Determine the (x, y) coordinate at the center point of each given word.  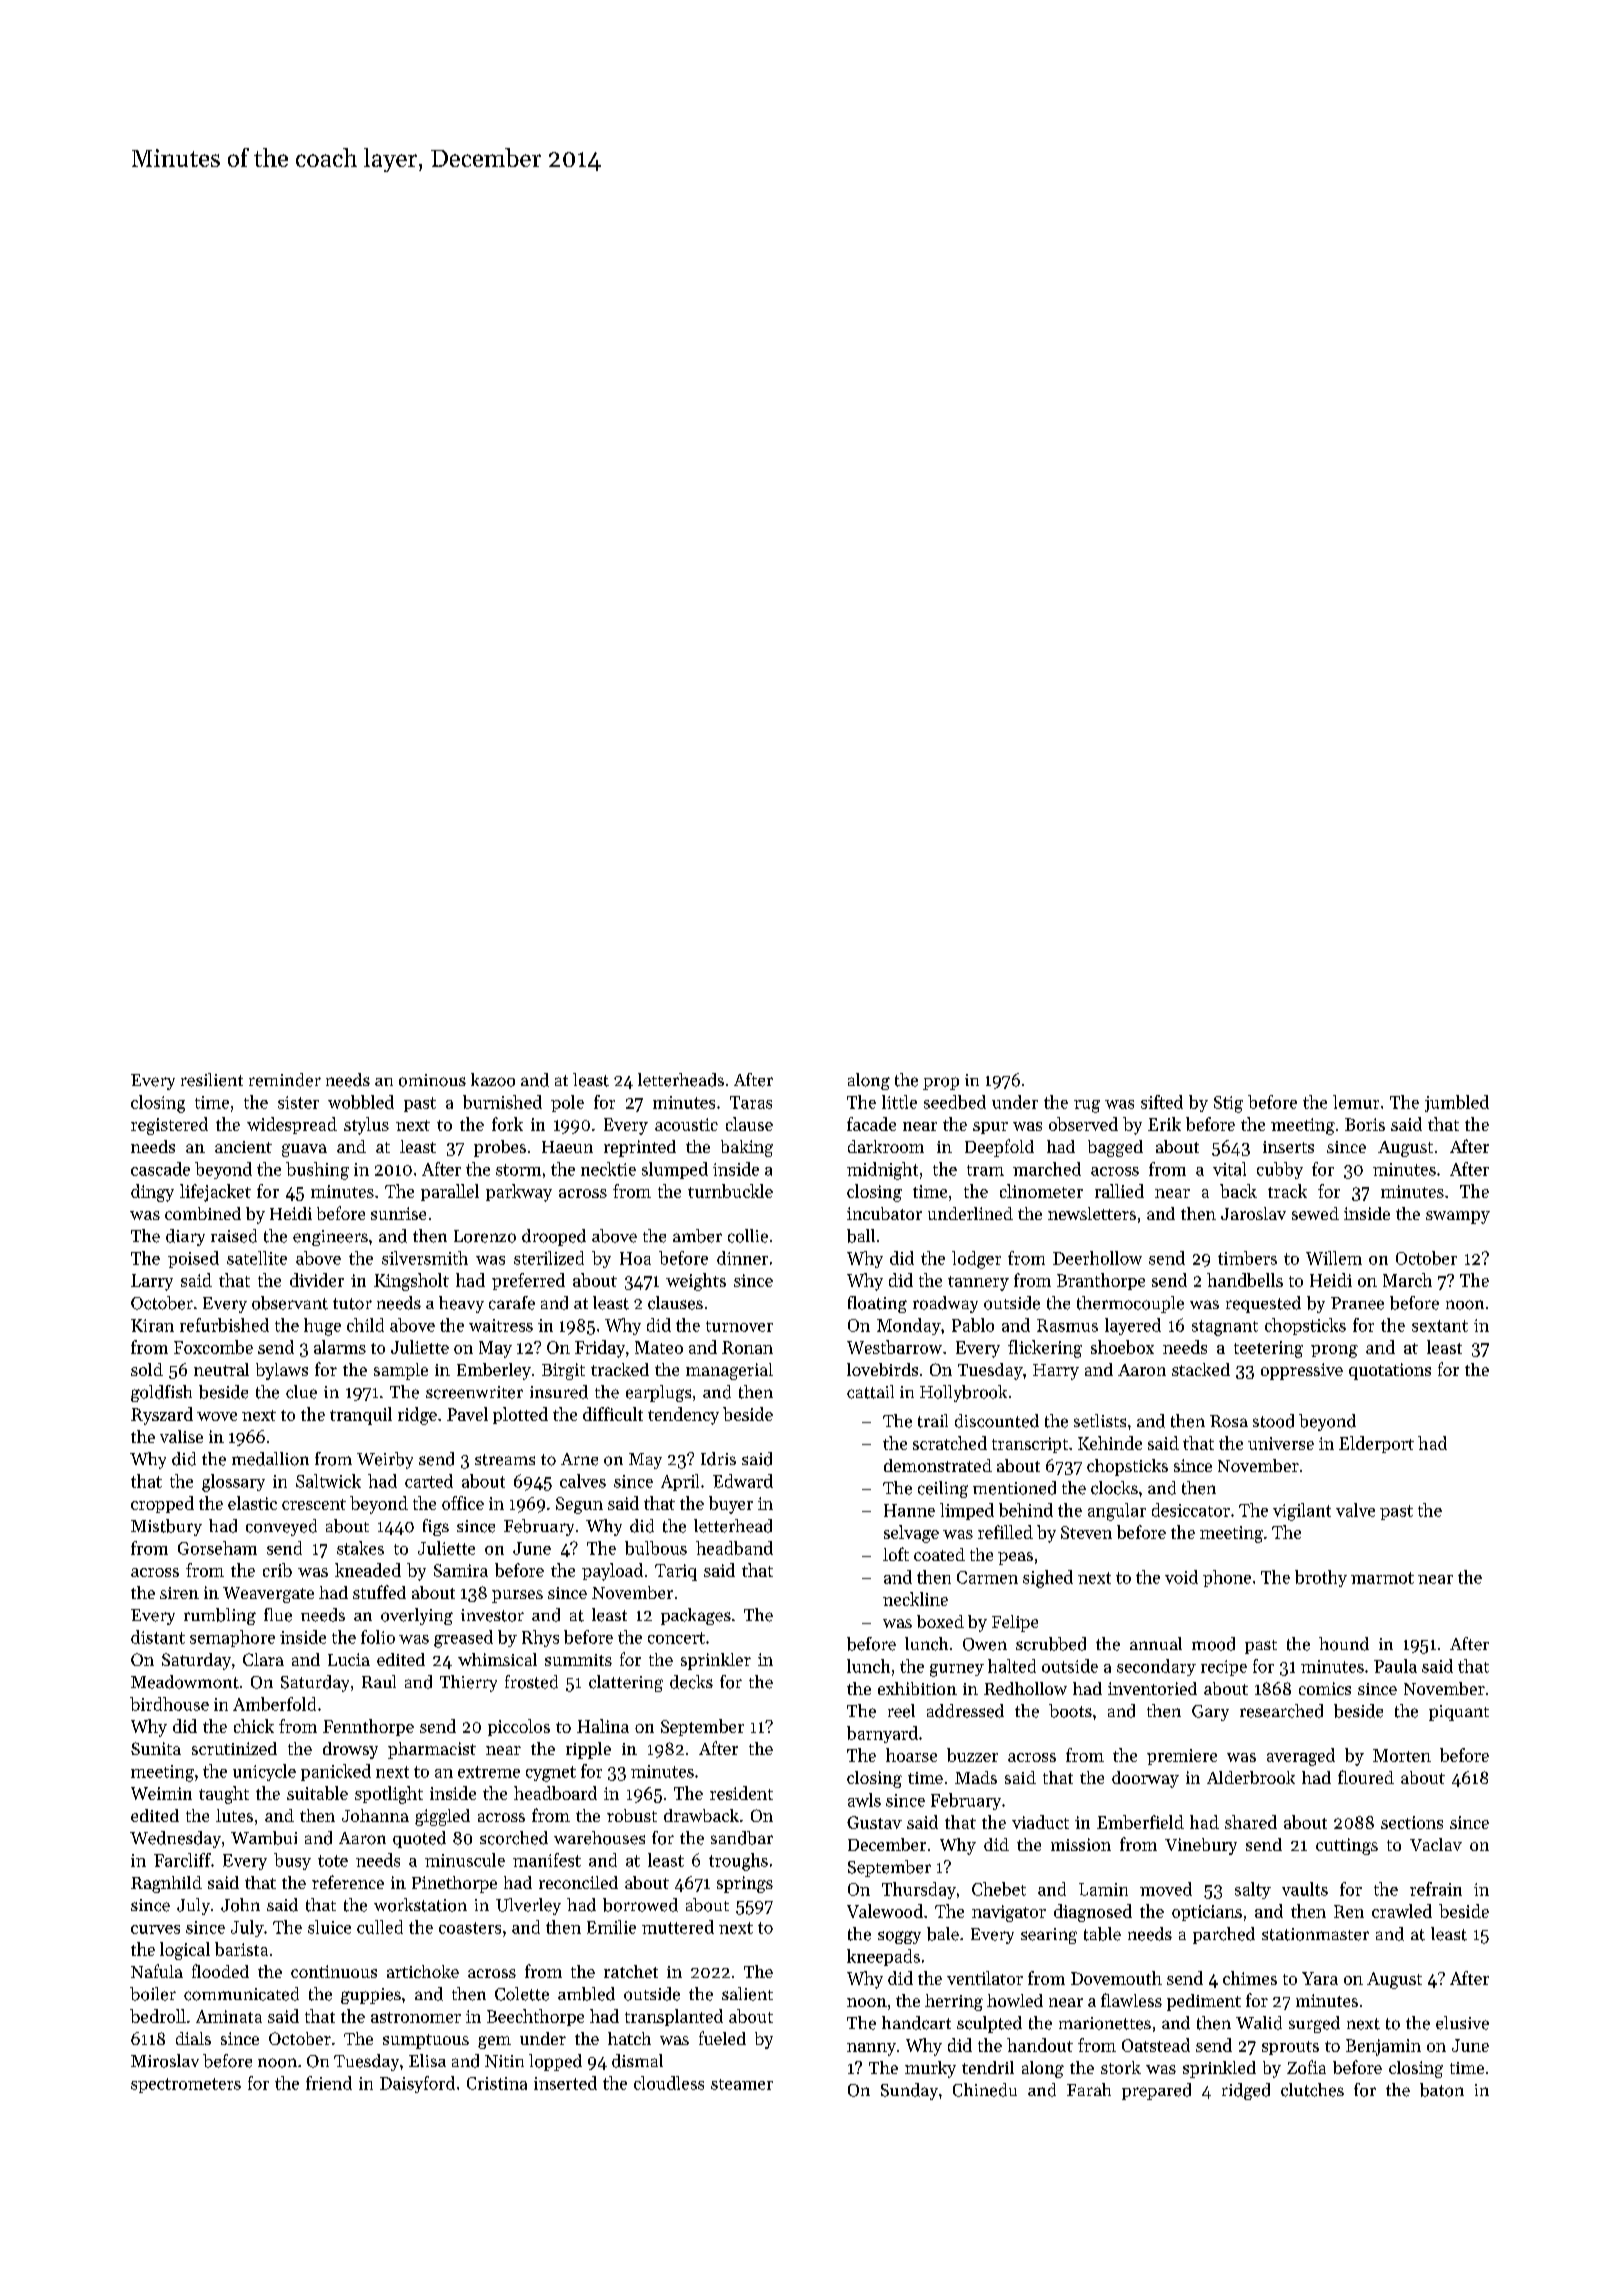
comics (1325, 1688)
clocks (1114, 1488)
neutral (221, 1369)
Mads (976, 1777)
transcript (1030, 1445)
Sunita (156, 1748)
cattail (870, 1392)
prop (941, 1083)
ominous (432, 1080)
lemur (1356, 1102)
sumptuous (426, 2041)
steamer (742, 2084)
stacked (1201, 1369)
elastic (252, 1503)
